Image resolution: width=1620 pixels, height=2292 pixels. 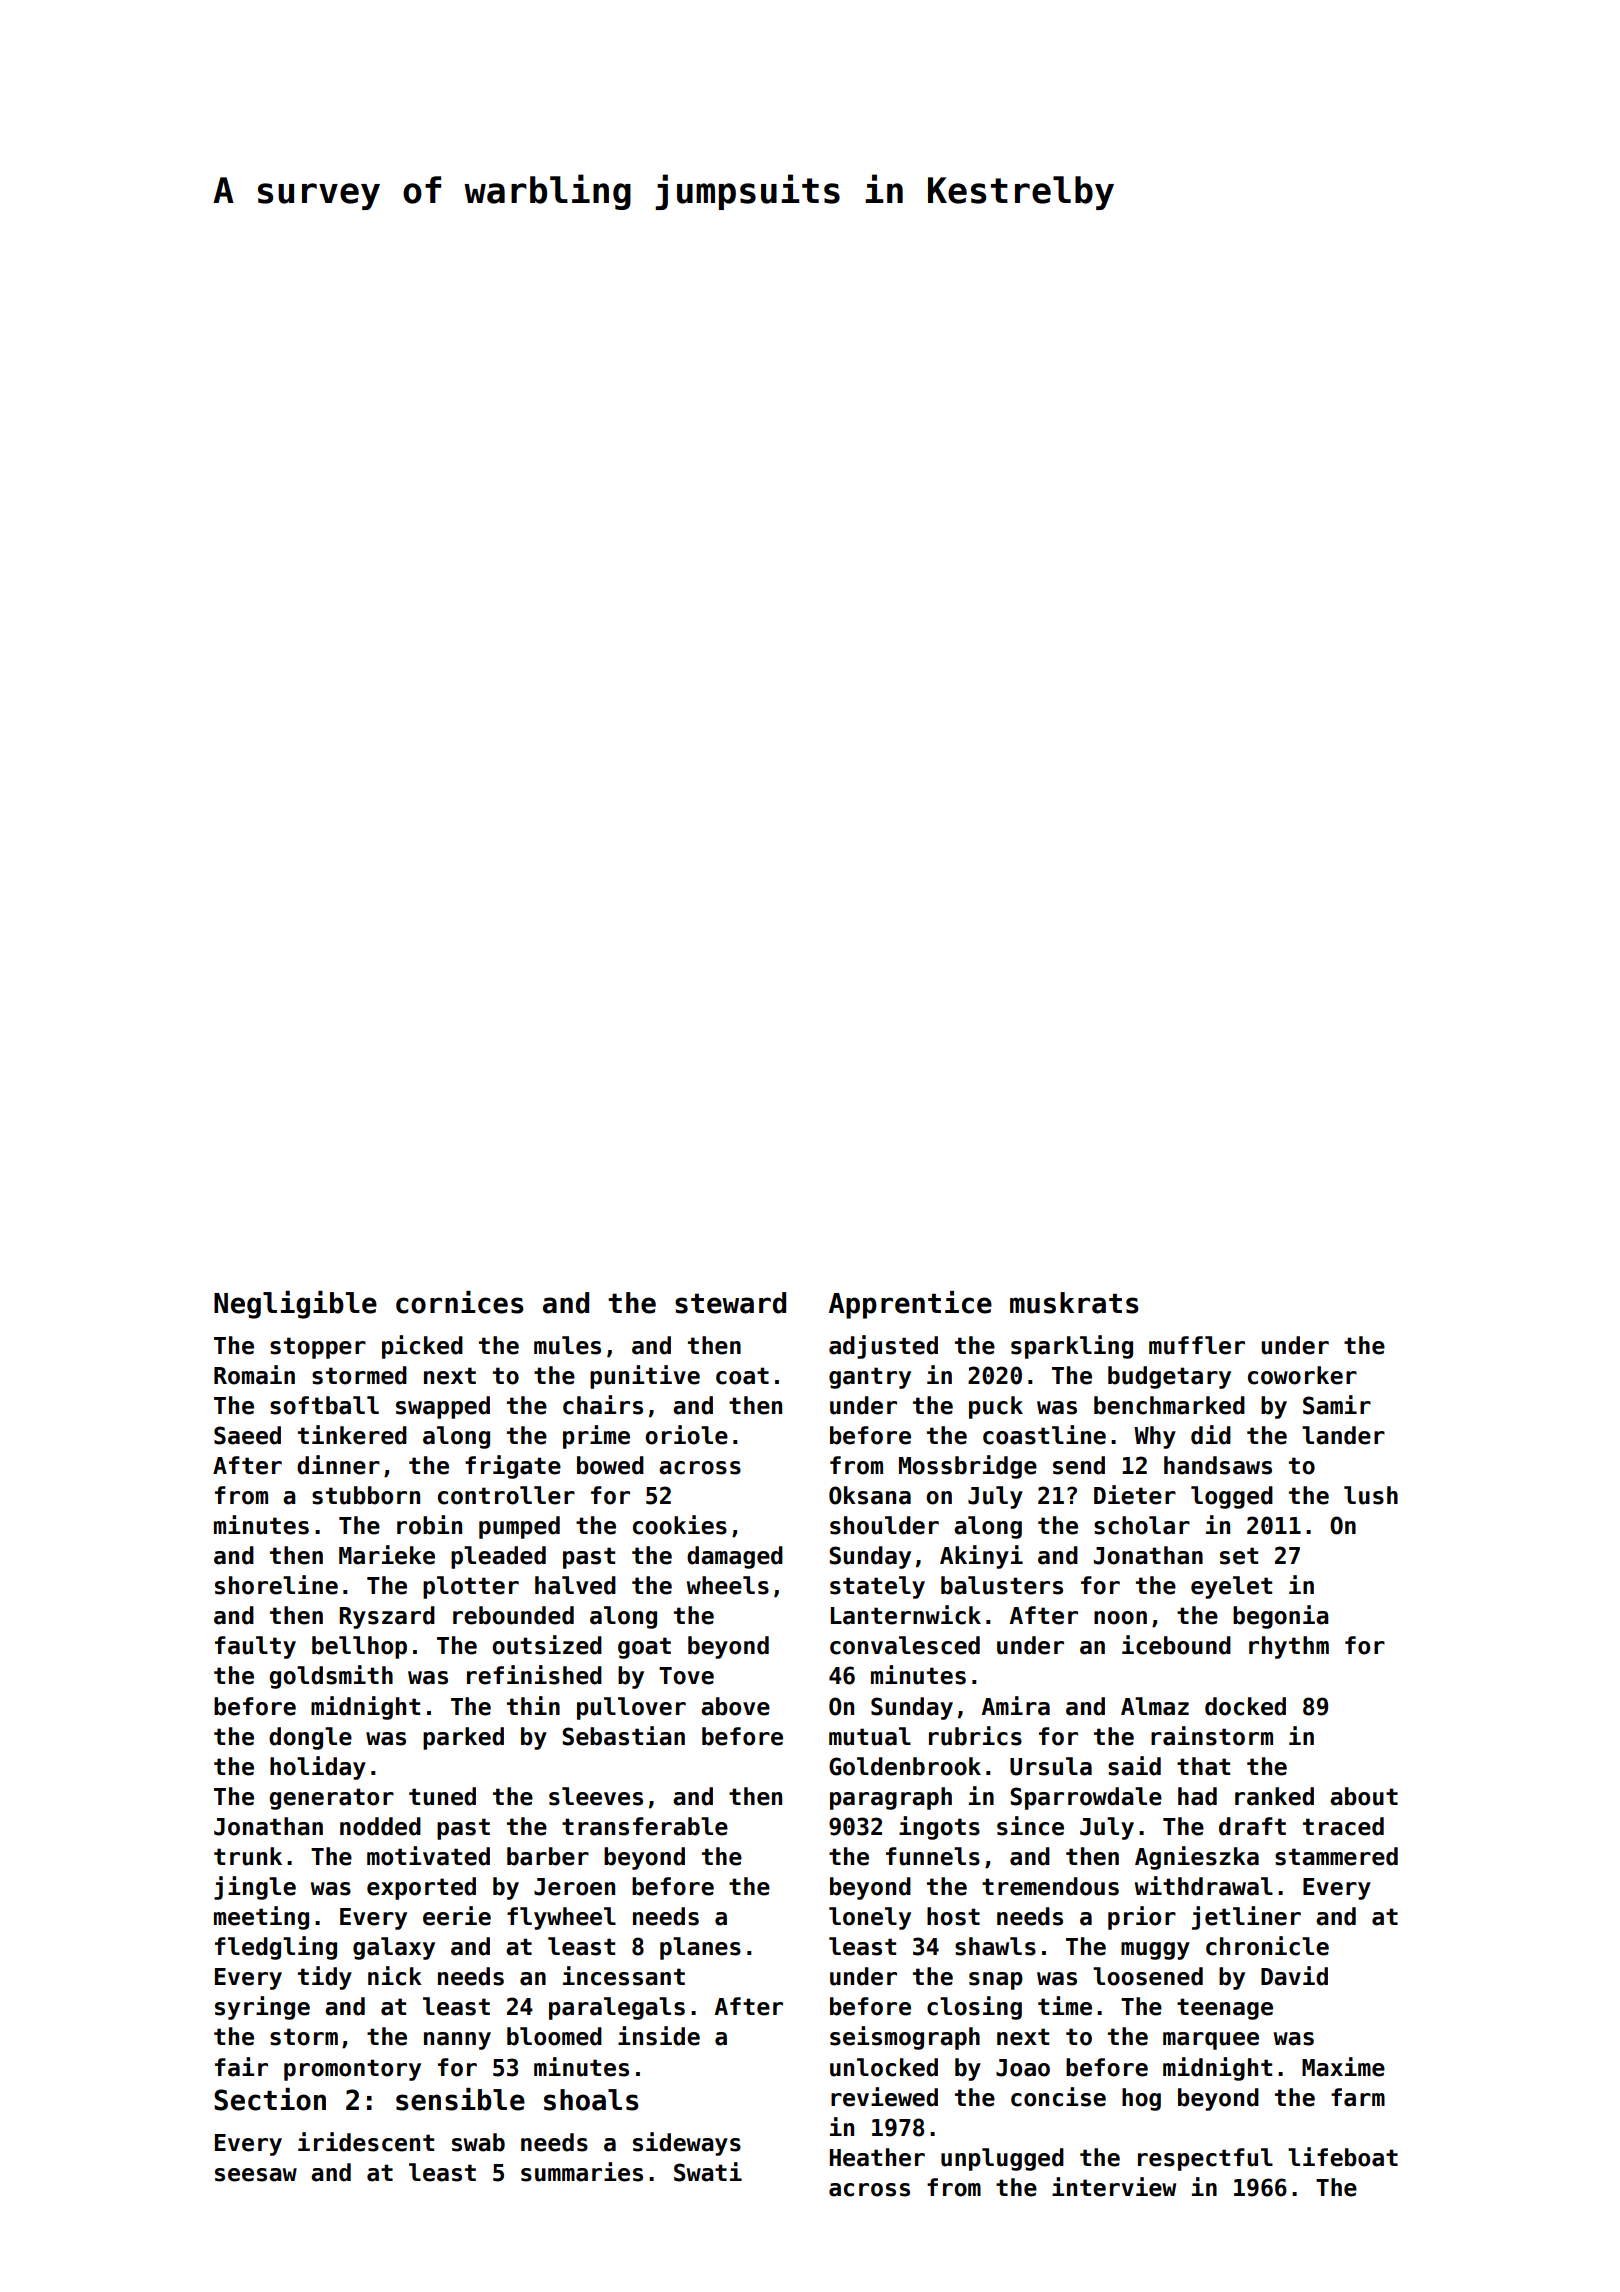 What do you see at coordinates (1336, 1856) in the image?
I see `stammered` at bounding box center [1336, 1856].
